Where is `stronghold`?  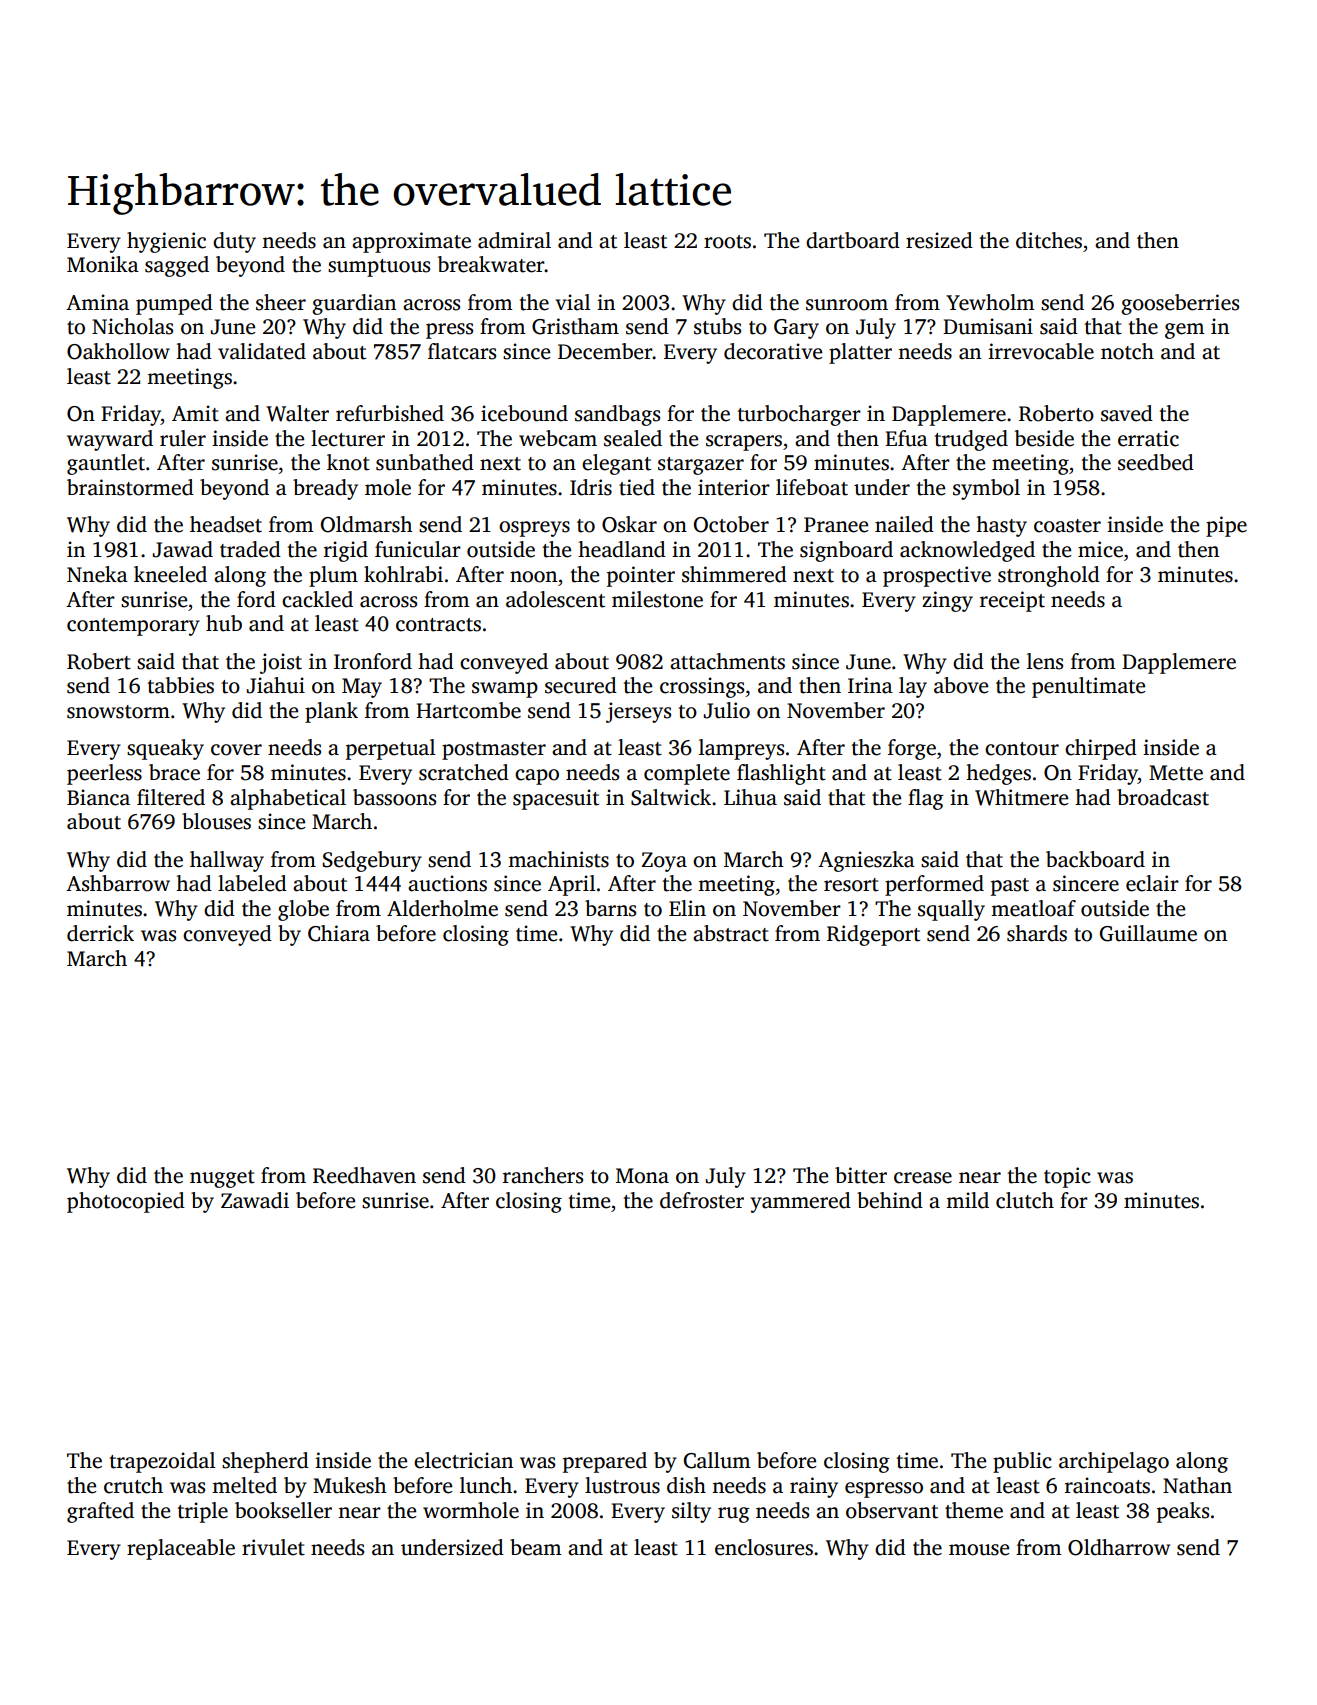 stronghold is located at coordinates (1049, 576).
